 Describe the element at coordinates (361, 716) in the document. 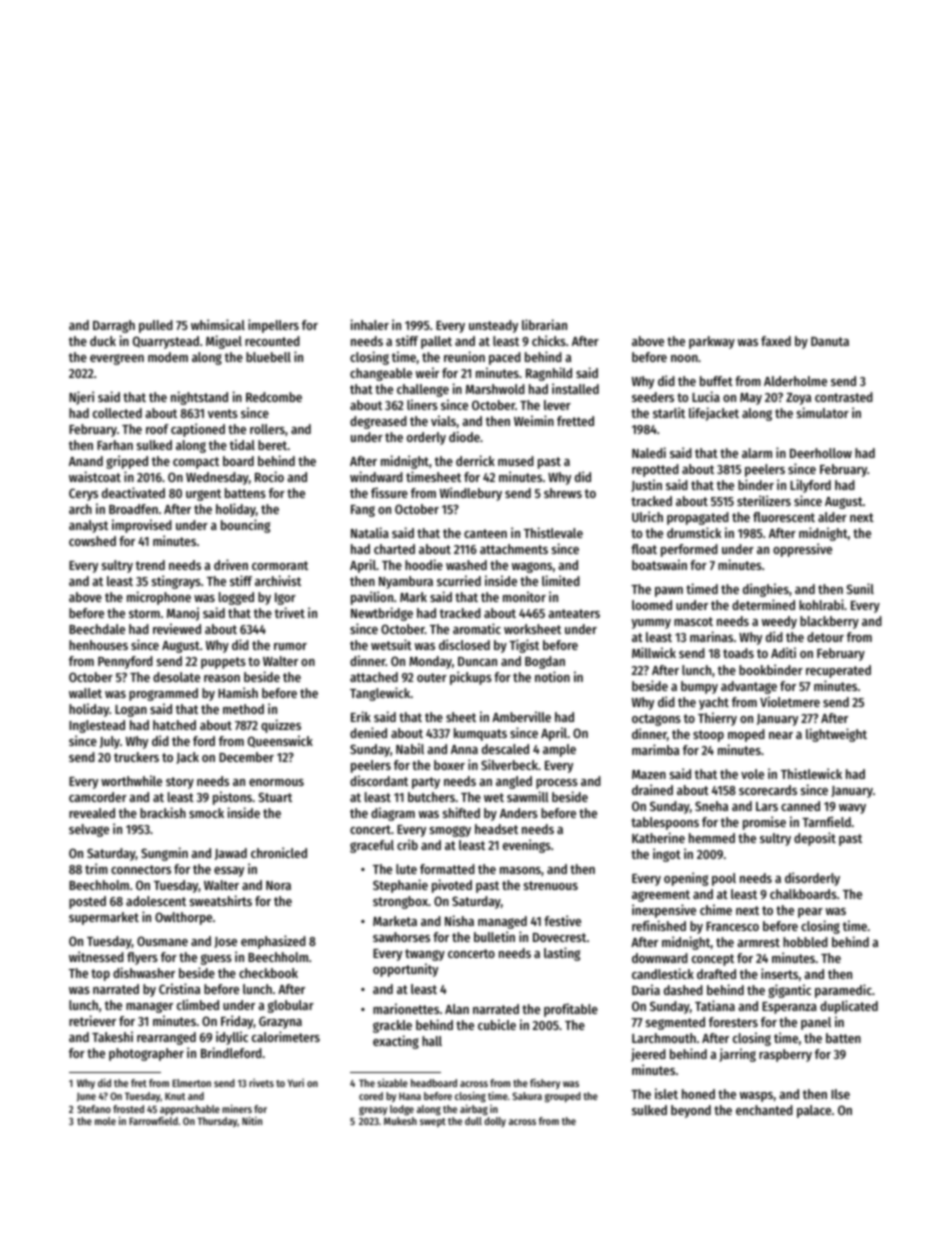

I see `Erik` at that location.
